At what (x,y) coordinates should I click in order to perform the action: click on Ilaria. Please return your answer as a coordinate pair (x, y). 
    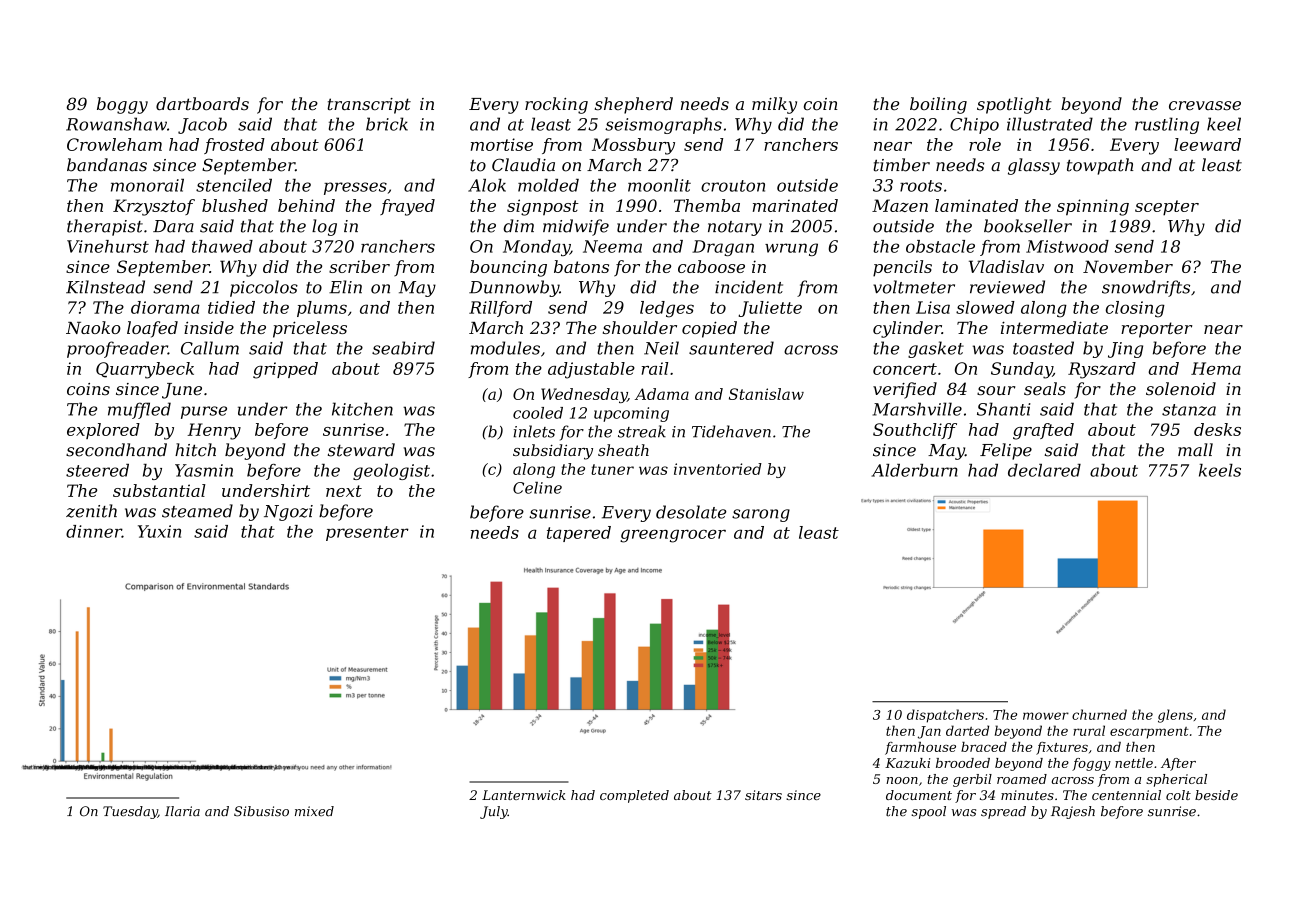
    Looking at the image, I should click on (182, 811).
